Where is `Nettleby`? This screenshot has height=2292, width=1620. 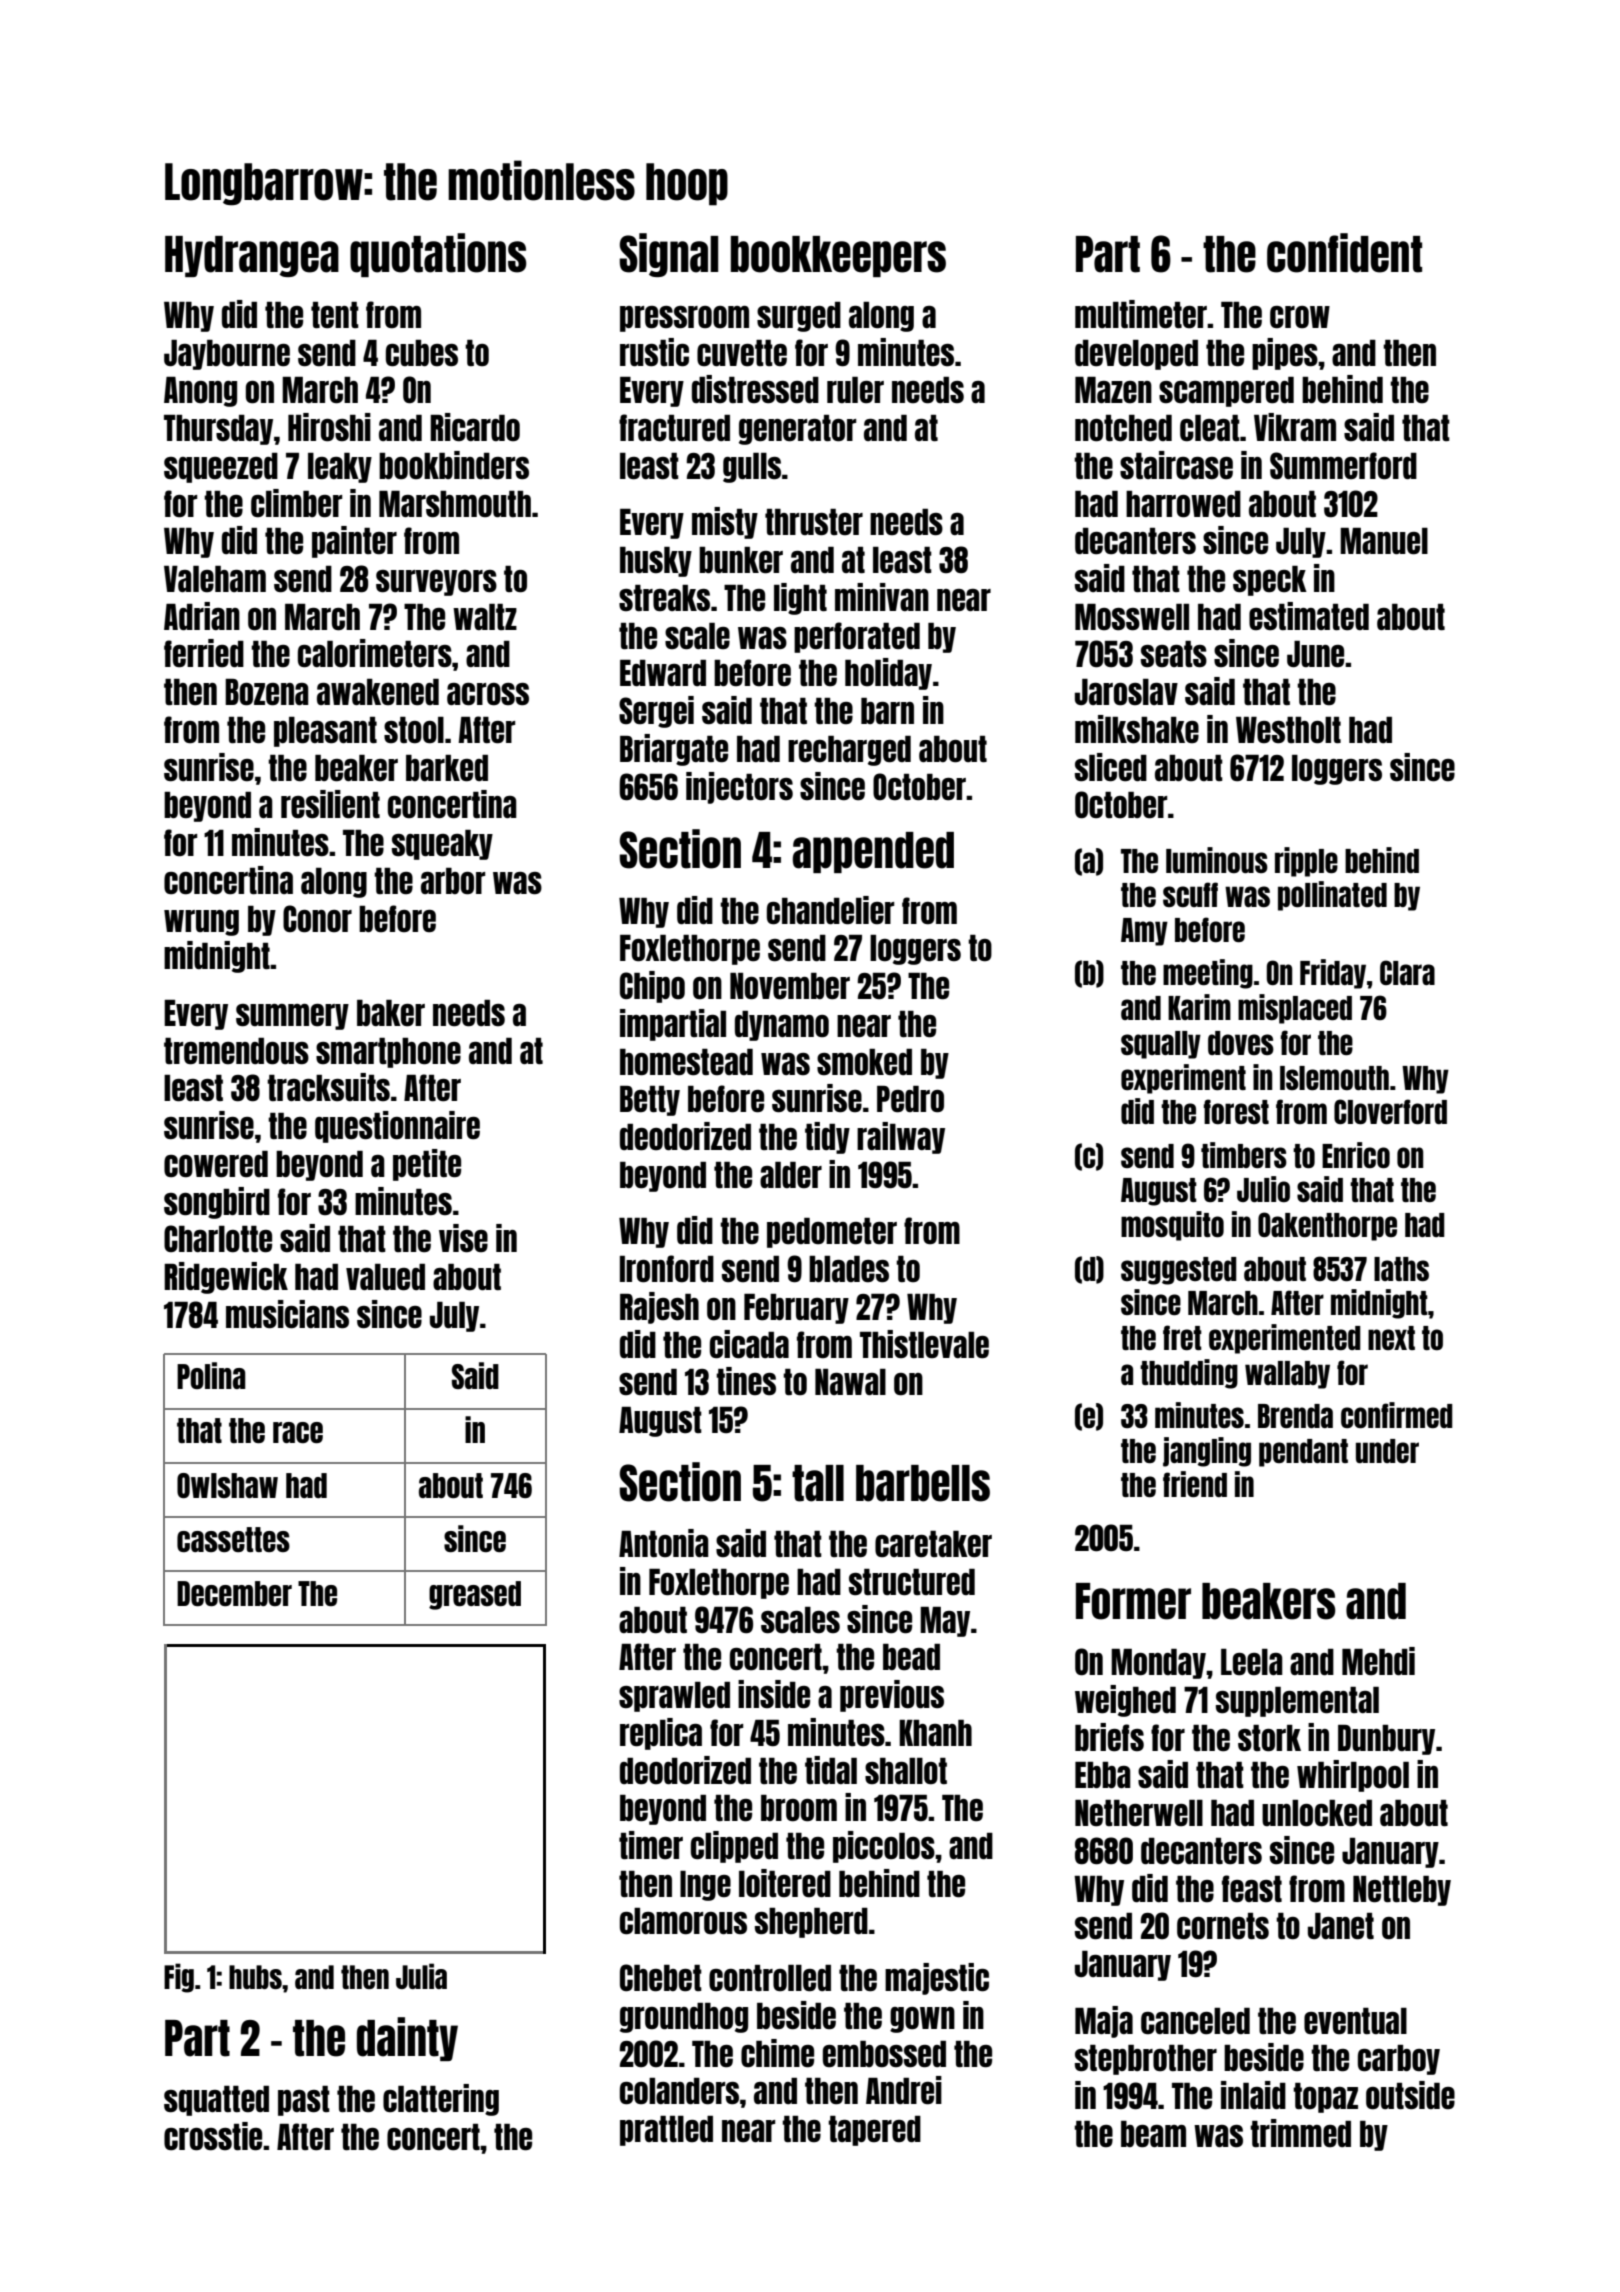
Nettleby is located at coordinates (1402, 1891).
